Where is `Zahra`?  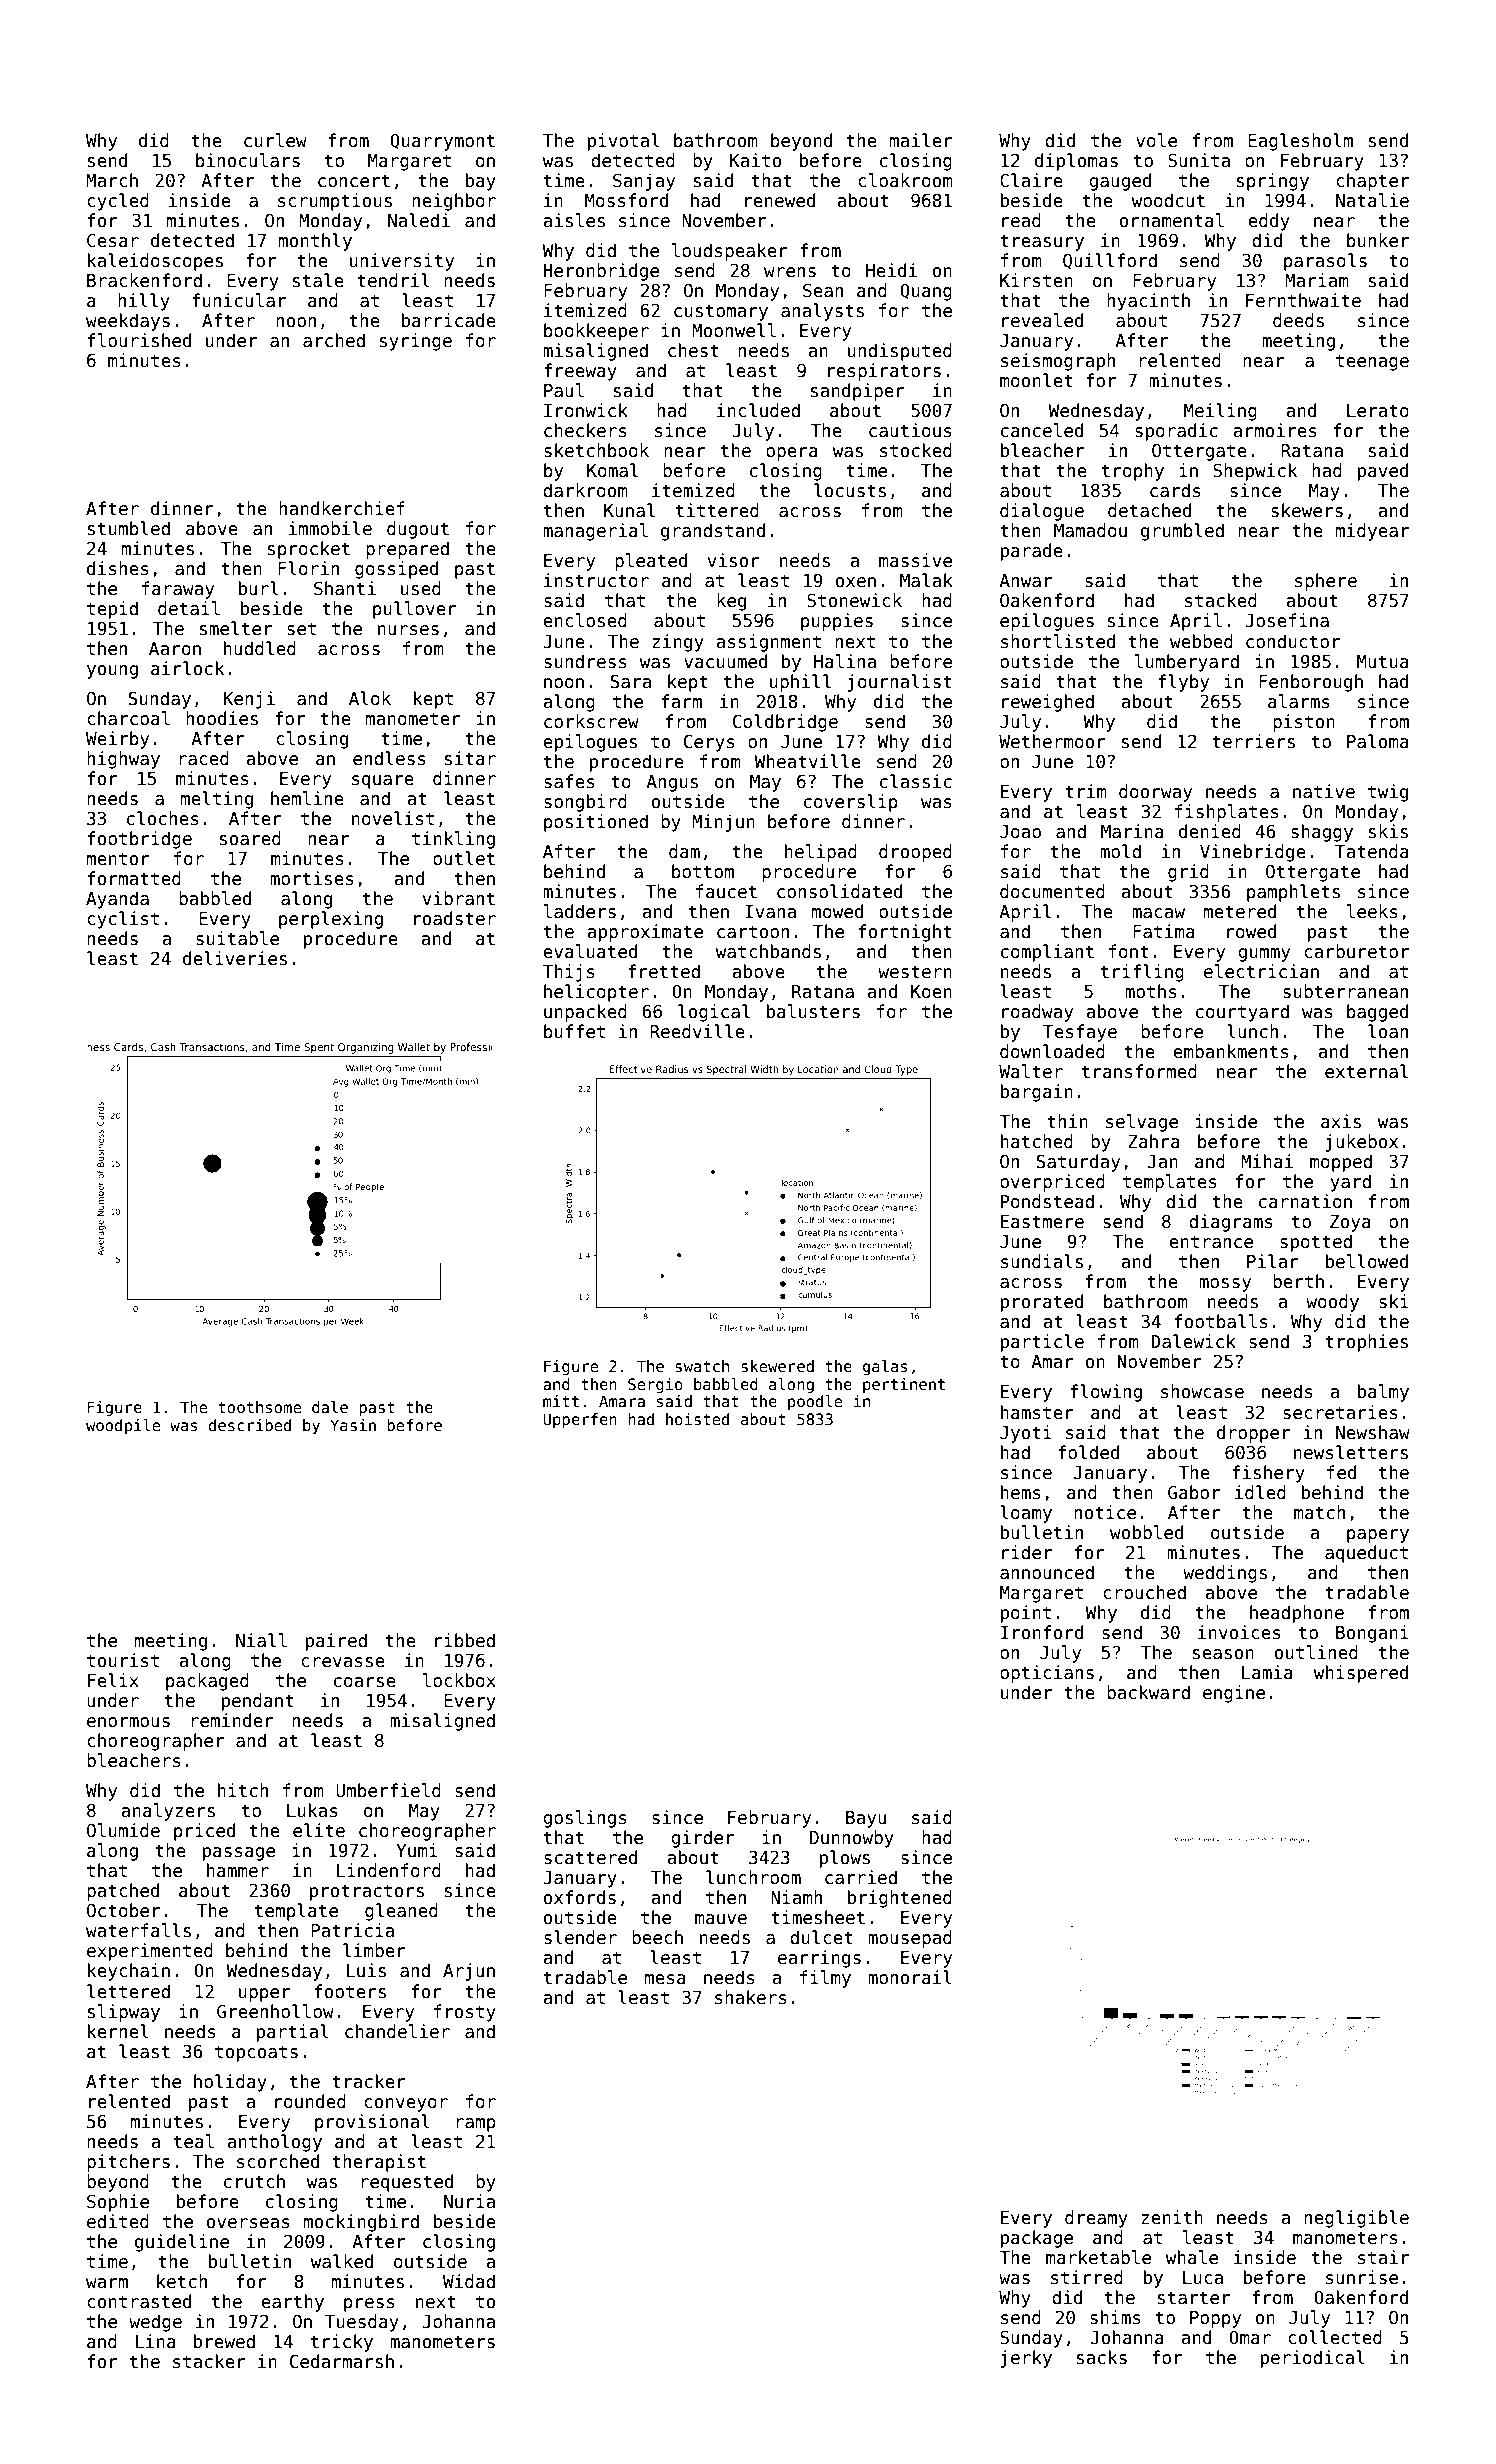 Zahra is located at coordinates (1154, 1141).
